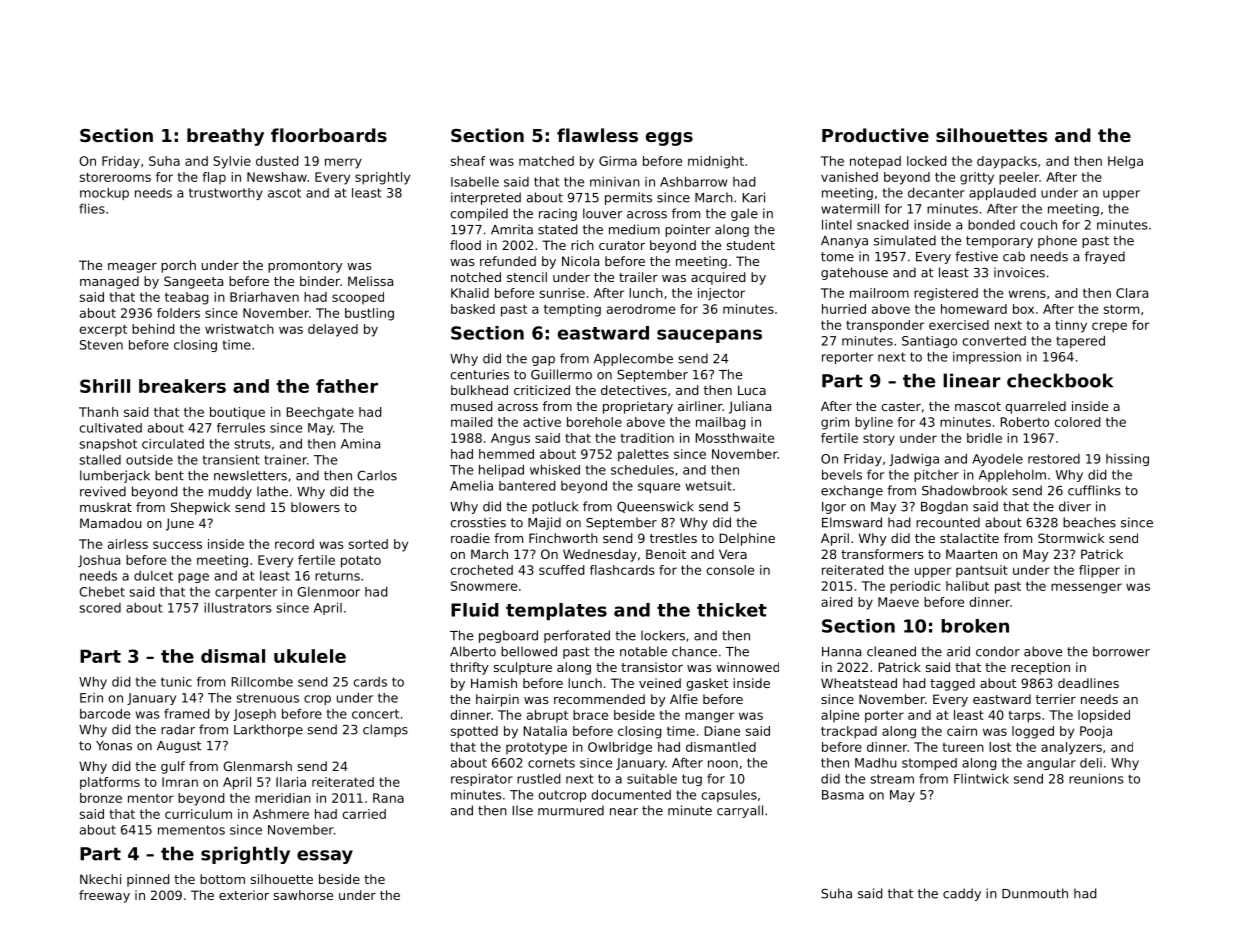  I want to click on byline, so click(874, 423).
